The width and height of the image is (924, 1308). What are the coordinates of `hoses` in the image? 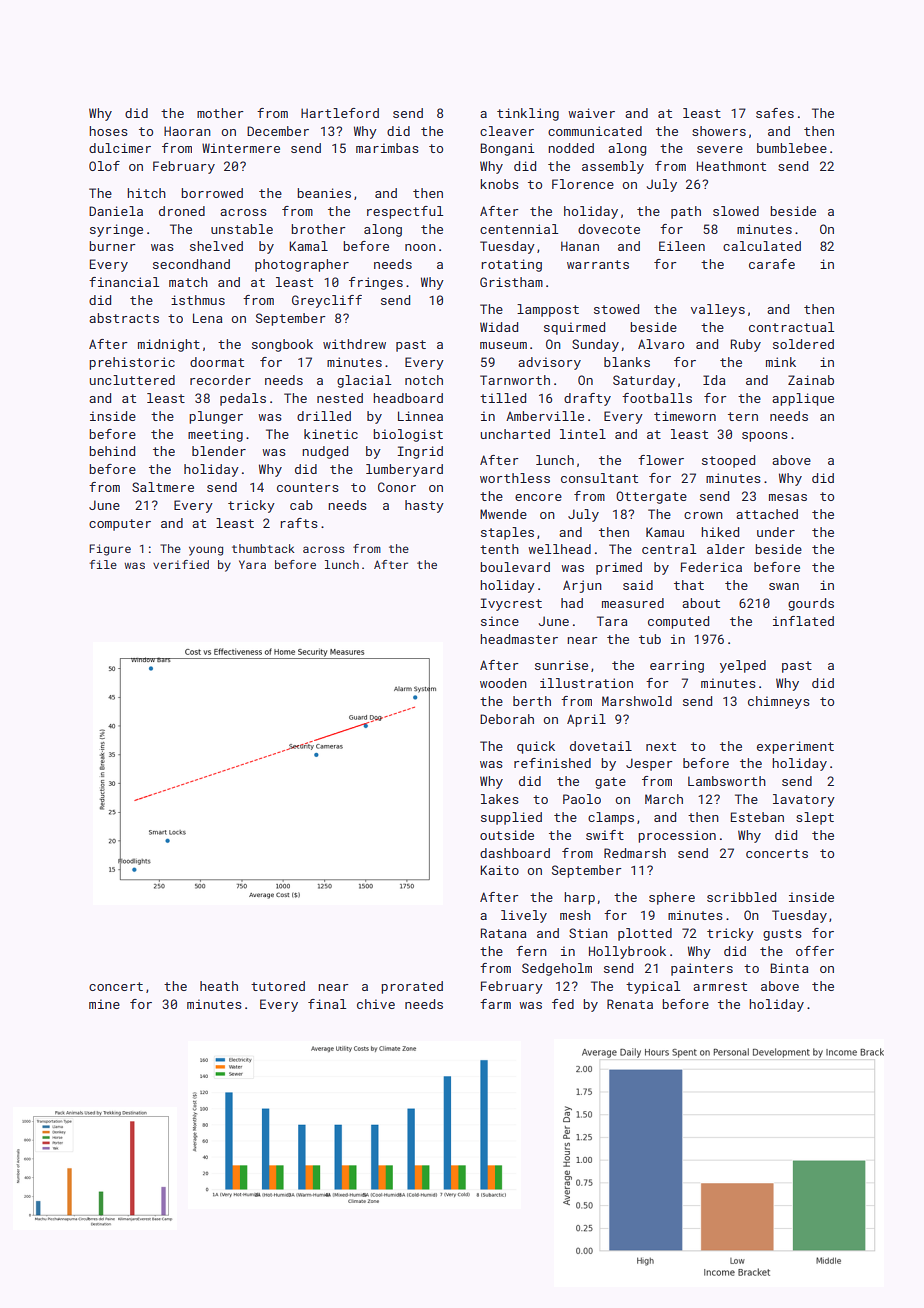 It's located at (108, 131).
